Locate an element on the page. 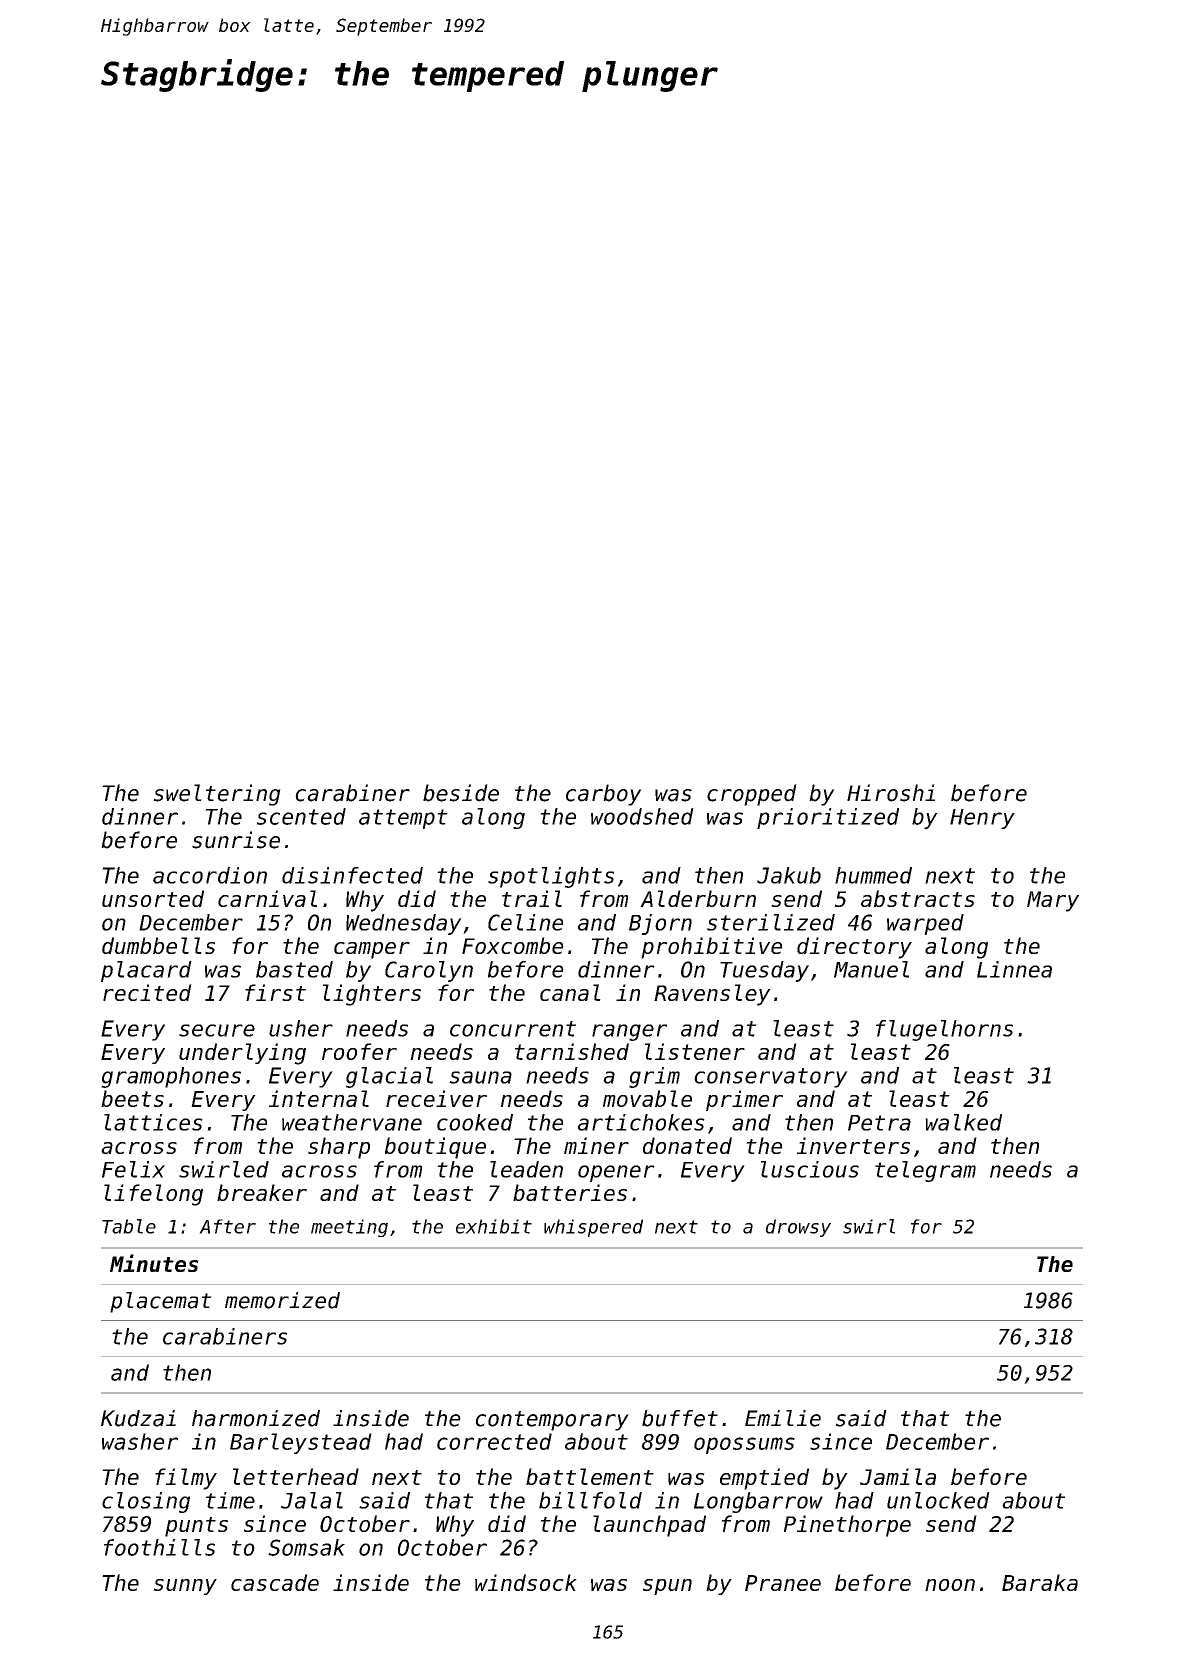 The height and width of the document is (1675, 1184). internal is located at coordinates (319, 1098).
